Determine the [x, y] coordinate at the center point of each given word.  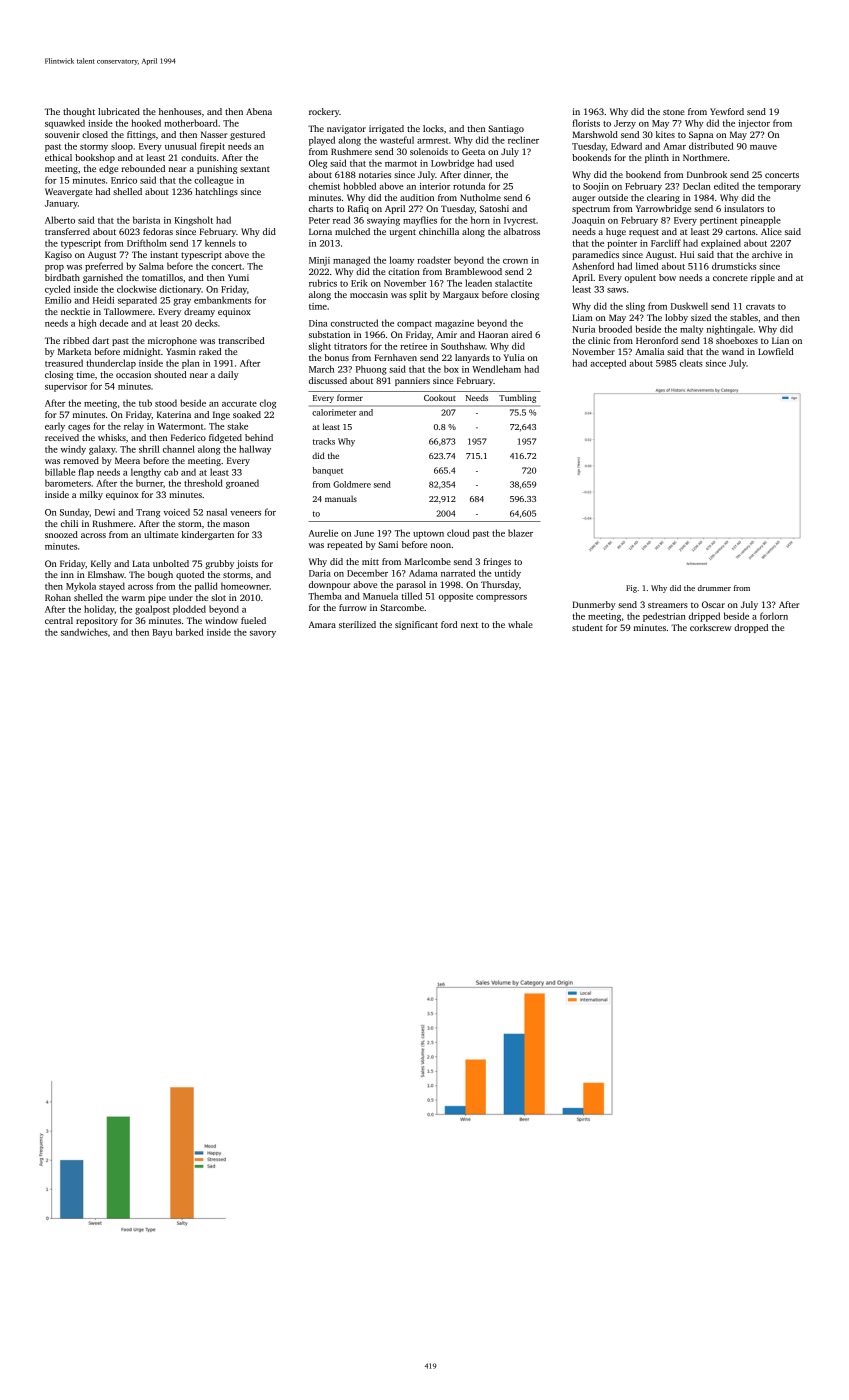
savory [263, 634]
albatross [522, 231]
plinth [657, 158]
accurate [239, 404]
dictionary [180, 290]
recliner [523, 140]
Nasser [214, 134]
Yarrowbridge [663, 209]
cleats [691, 363]
